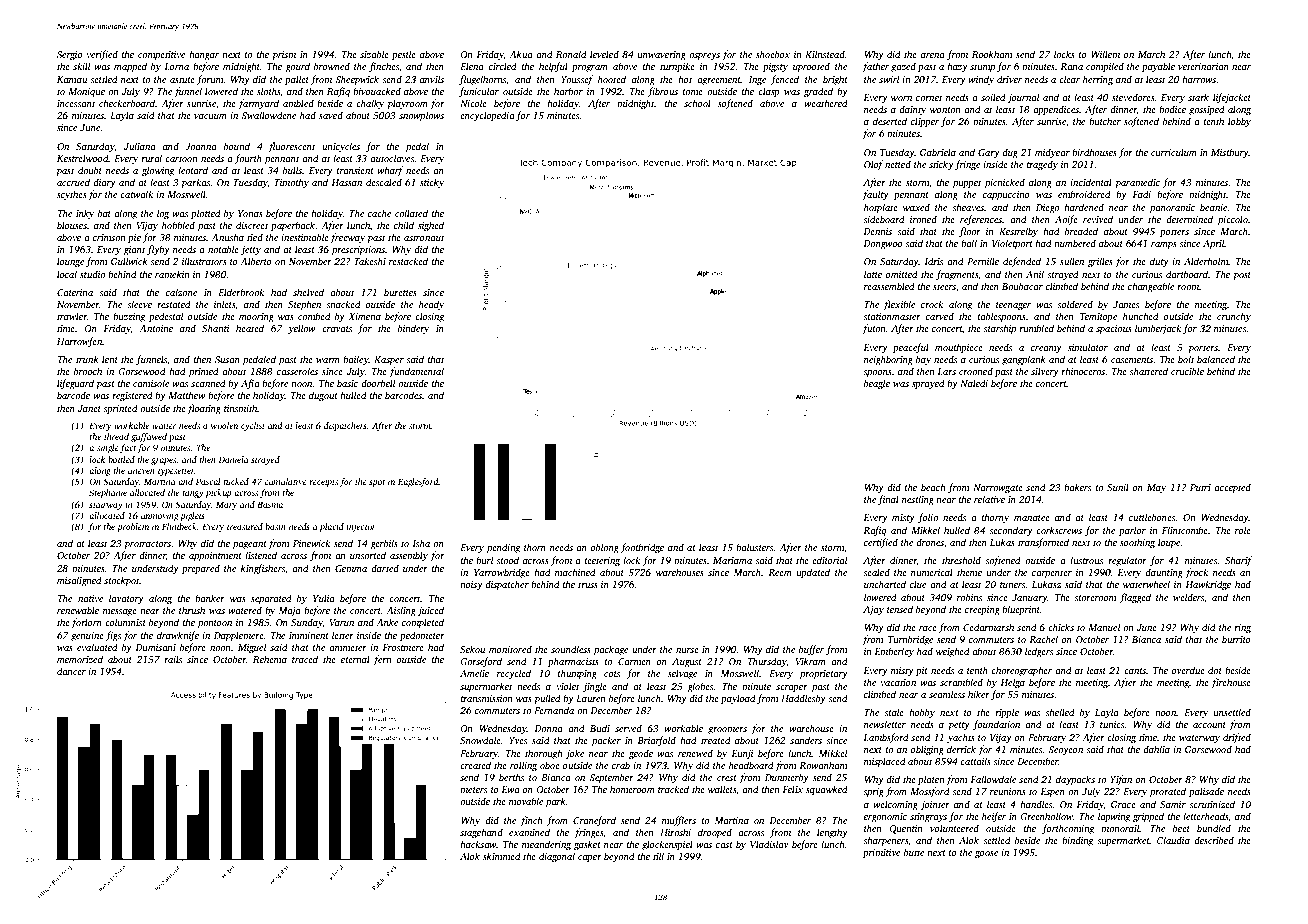  I want to click on Monique, so click(86, 92).
